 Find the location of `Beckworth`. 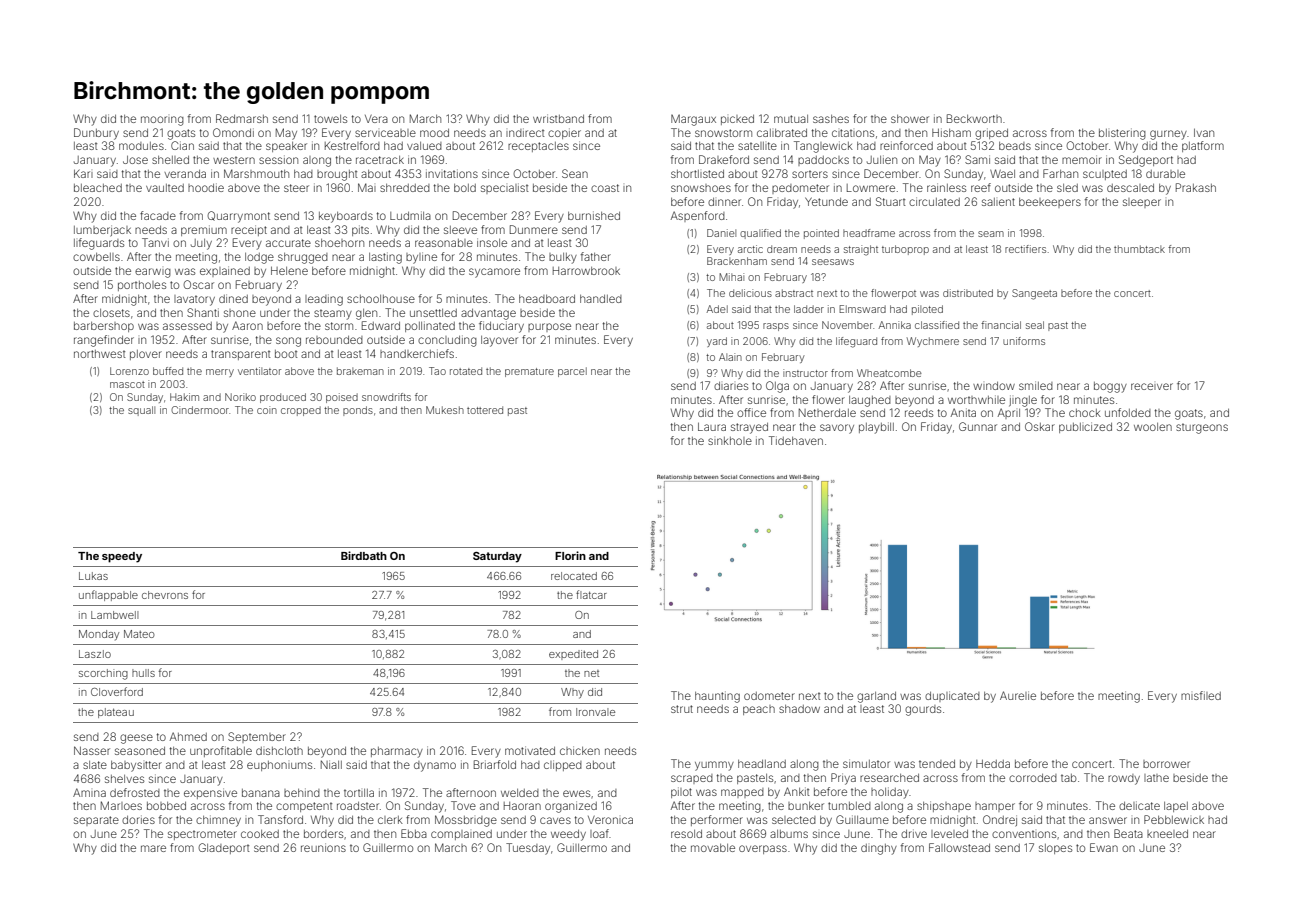

Beckworth is located at coordinates (974, 118).
